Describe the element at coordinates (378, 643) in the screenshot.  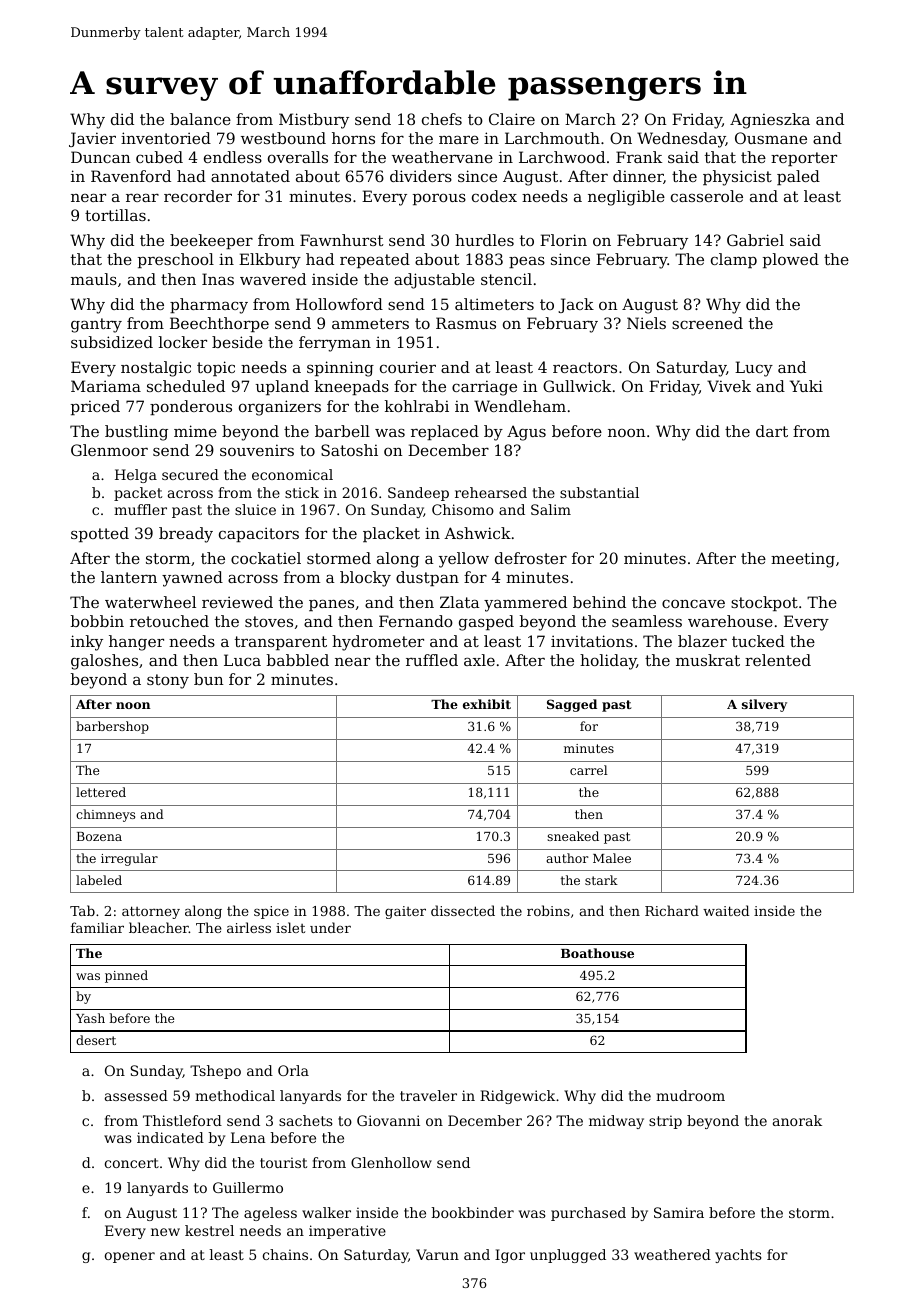
I see `hydrometer` at that location.
